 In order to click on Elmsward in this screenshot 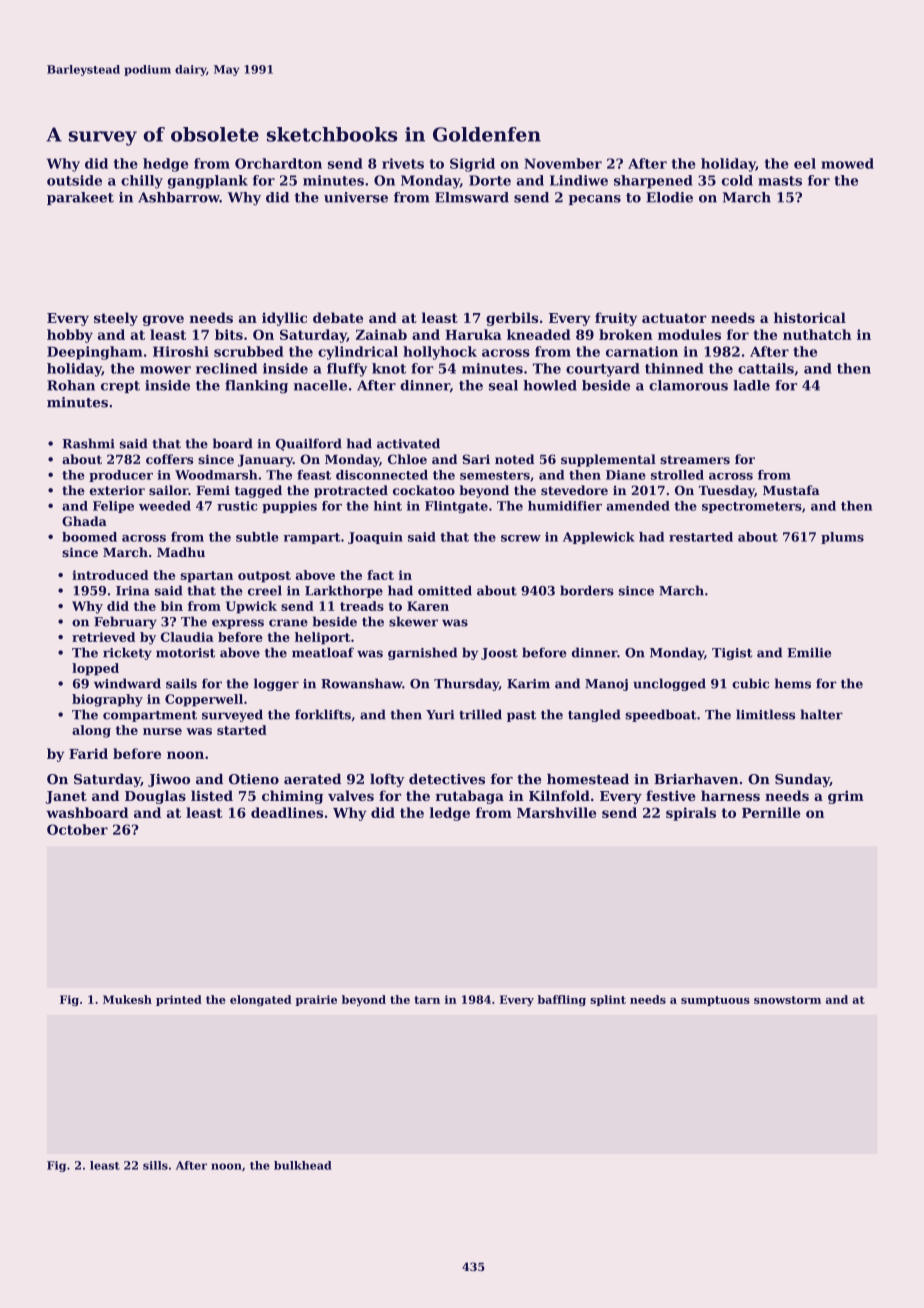, I will do `click(472, 197)`.
